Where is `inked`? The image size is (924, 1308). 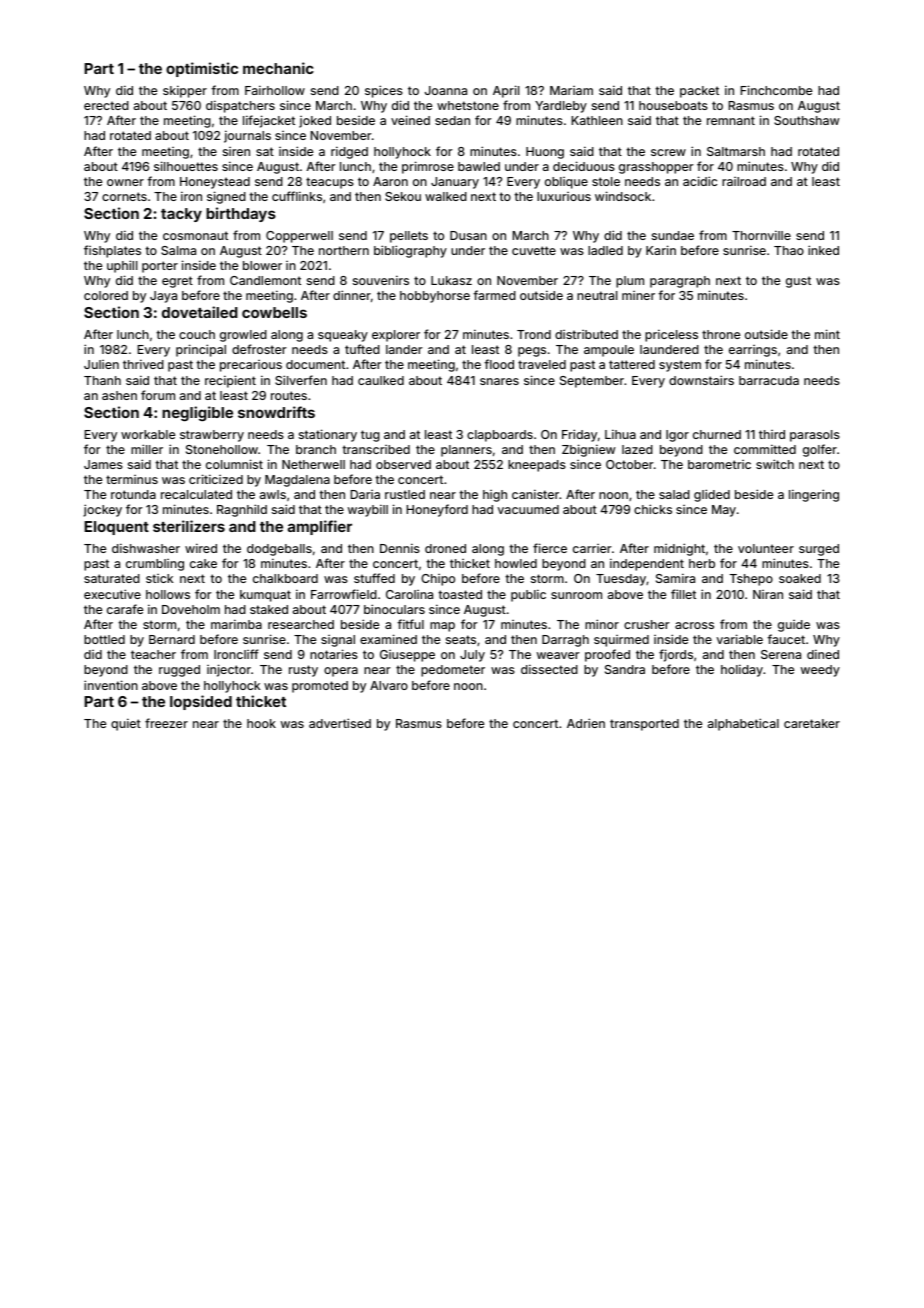 inked is located at coordinates (823, 250).
